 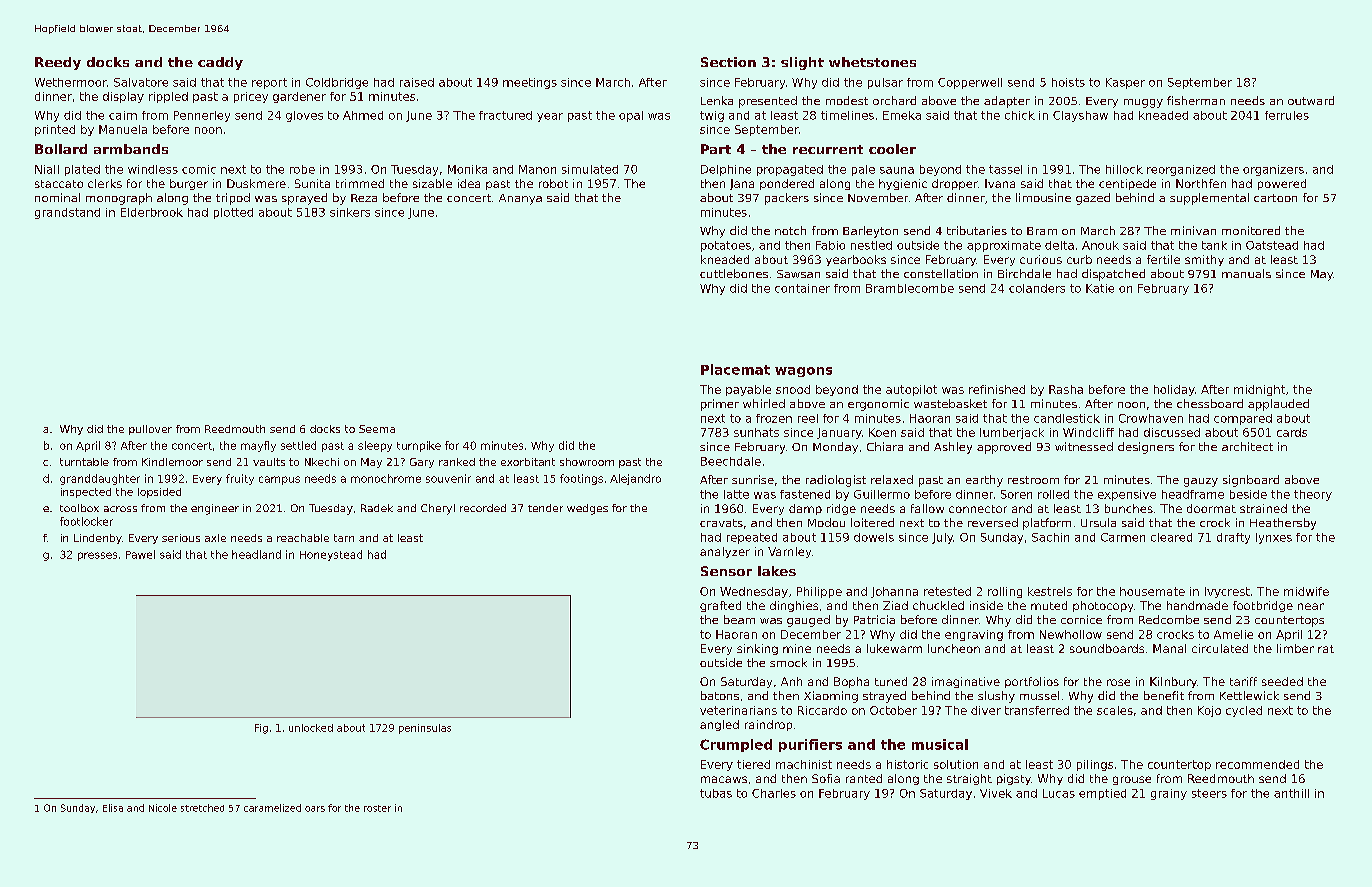 What do you see at coordinates (1067, 418) in the image?
I see `candlestick` at bounding box center [1067, 418].
